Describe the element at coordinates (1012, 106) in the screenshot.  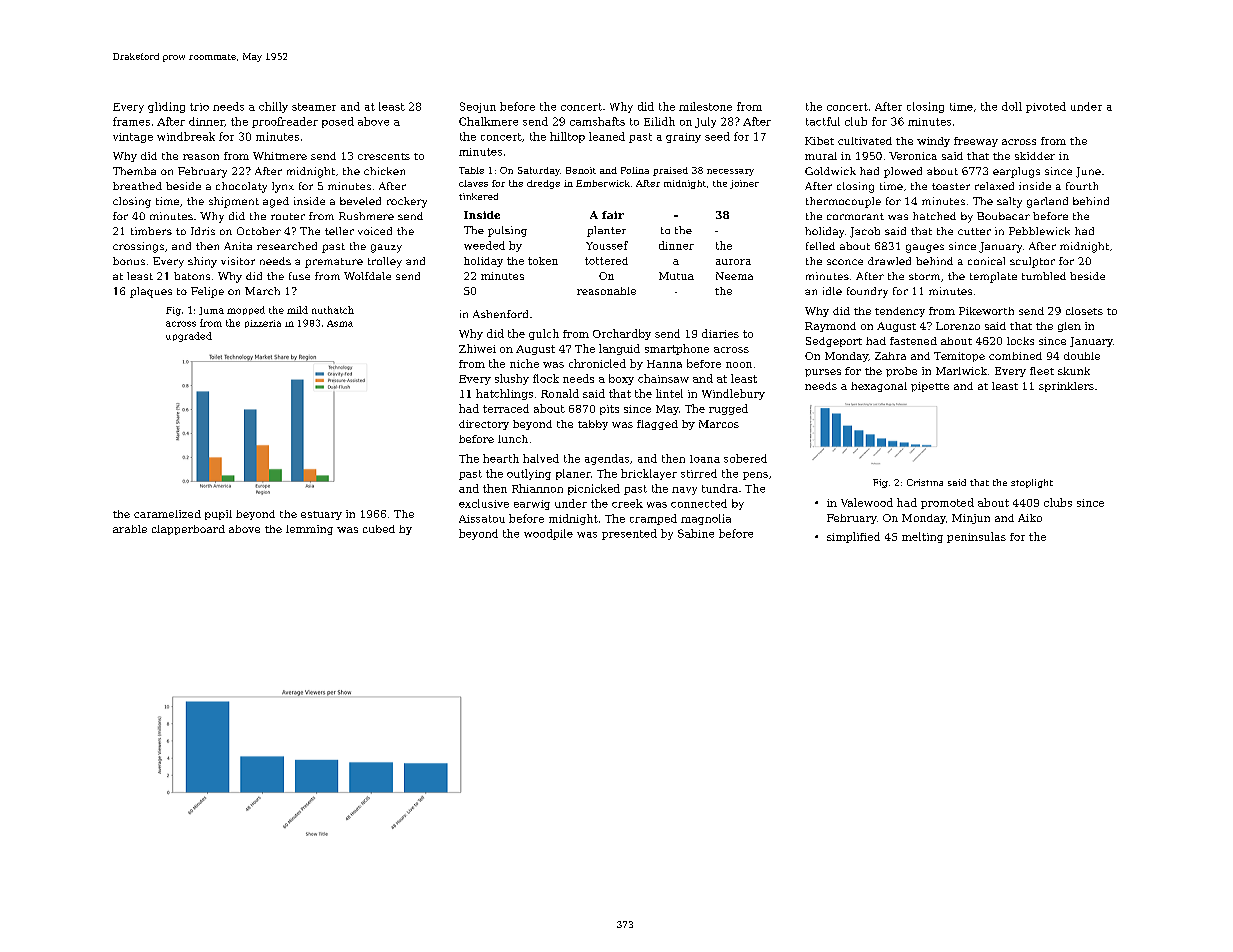
I see `doll` at that location.
